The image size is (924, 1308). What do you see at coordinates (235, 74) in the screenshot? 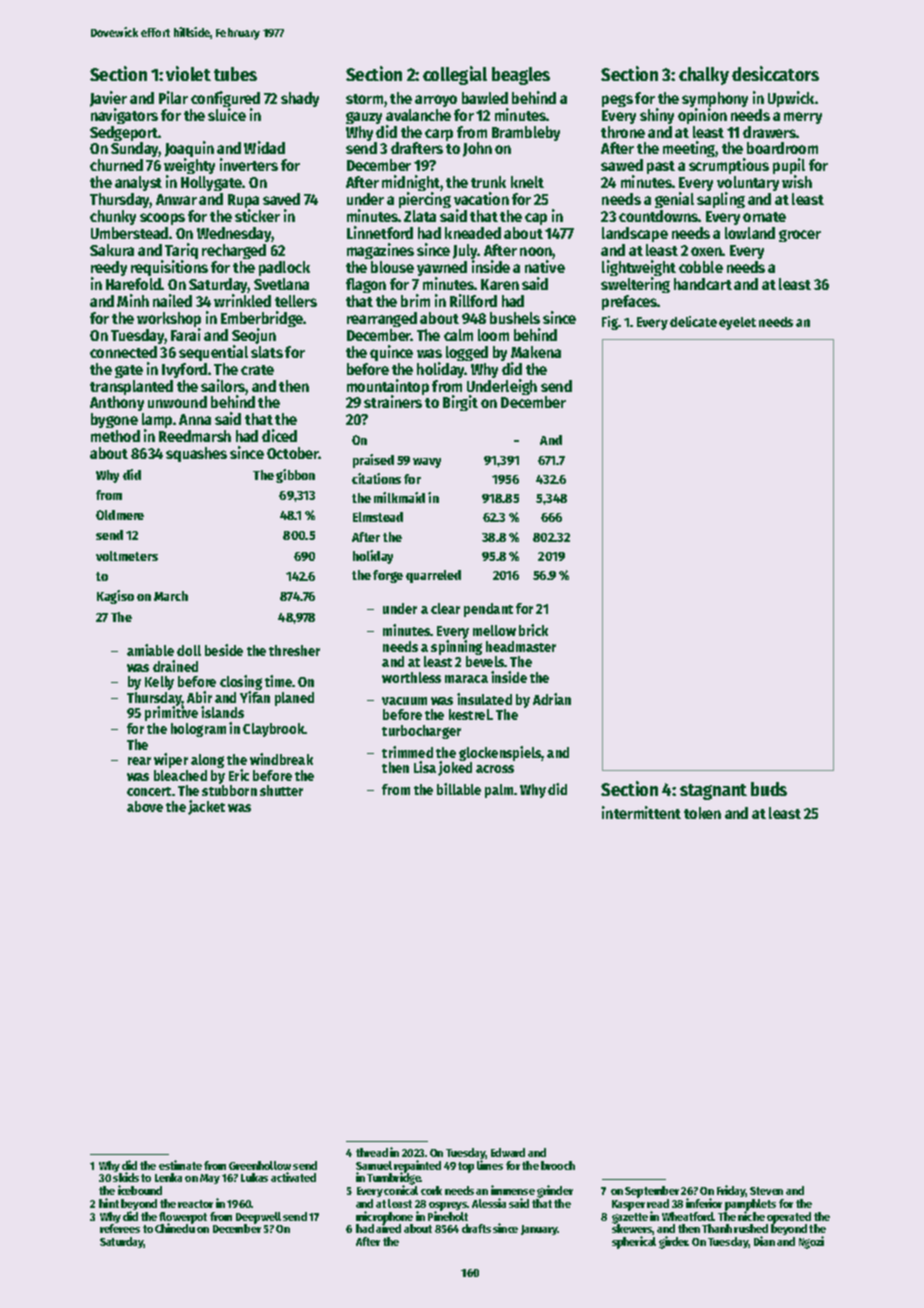
I see `tubes` at bounding box center [235, 74].
